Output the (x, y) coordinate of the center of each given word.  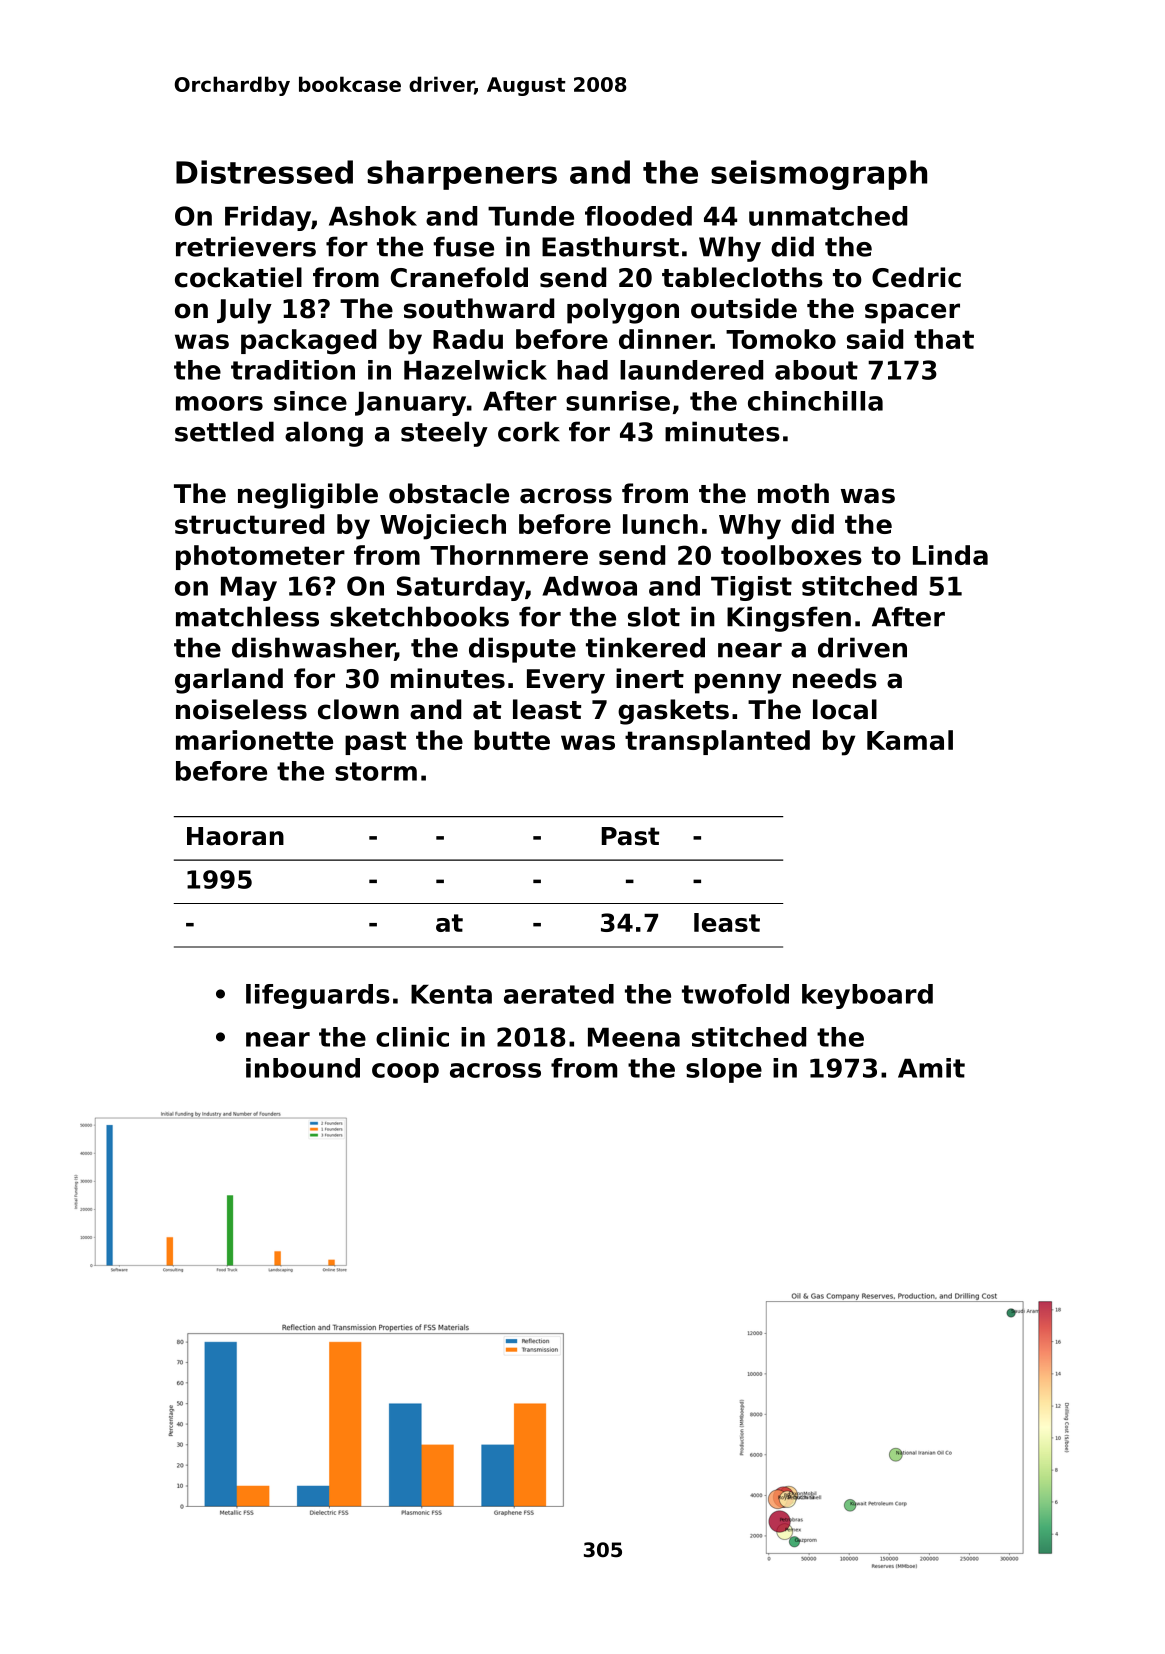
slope (724, 1070)
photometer (260, 557)
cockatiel (238, 277)
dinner (665, 339)
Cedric (916, 277)
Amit (931, 1068)
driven (862, 647)
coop (405, 1073)
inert (650, 678)
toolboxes (791, 555)
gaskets (673, 712)
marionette (254, 740)
